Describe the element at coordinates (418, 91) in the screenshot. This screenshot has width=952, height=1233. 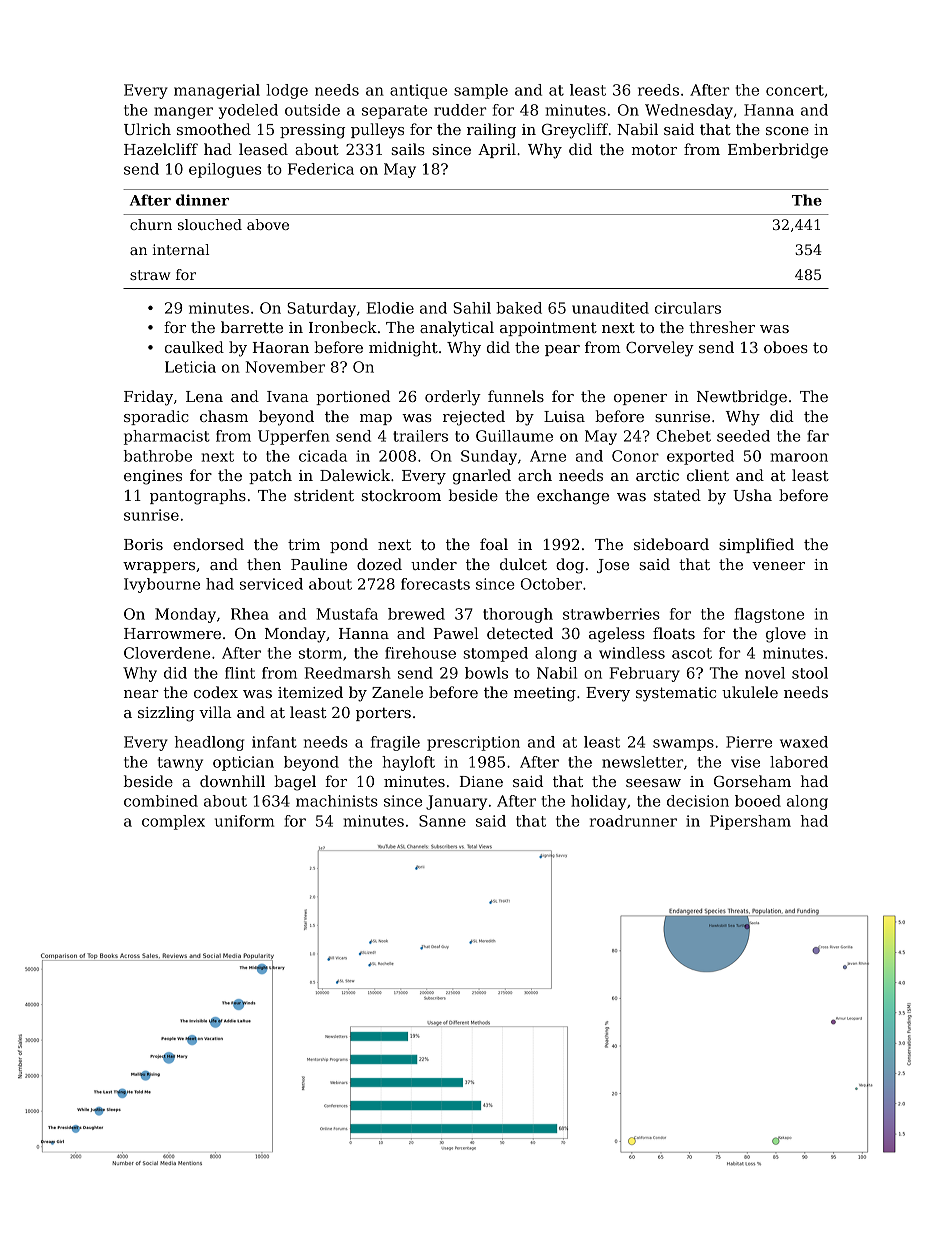
I see `antique` at that location.
